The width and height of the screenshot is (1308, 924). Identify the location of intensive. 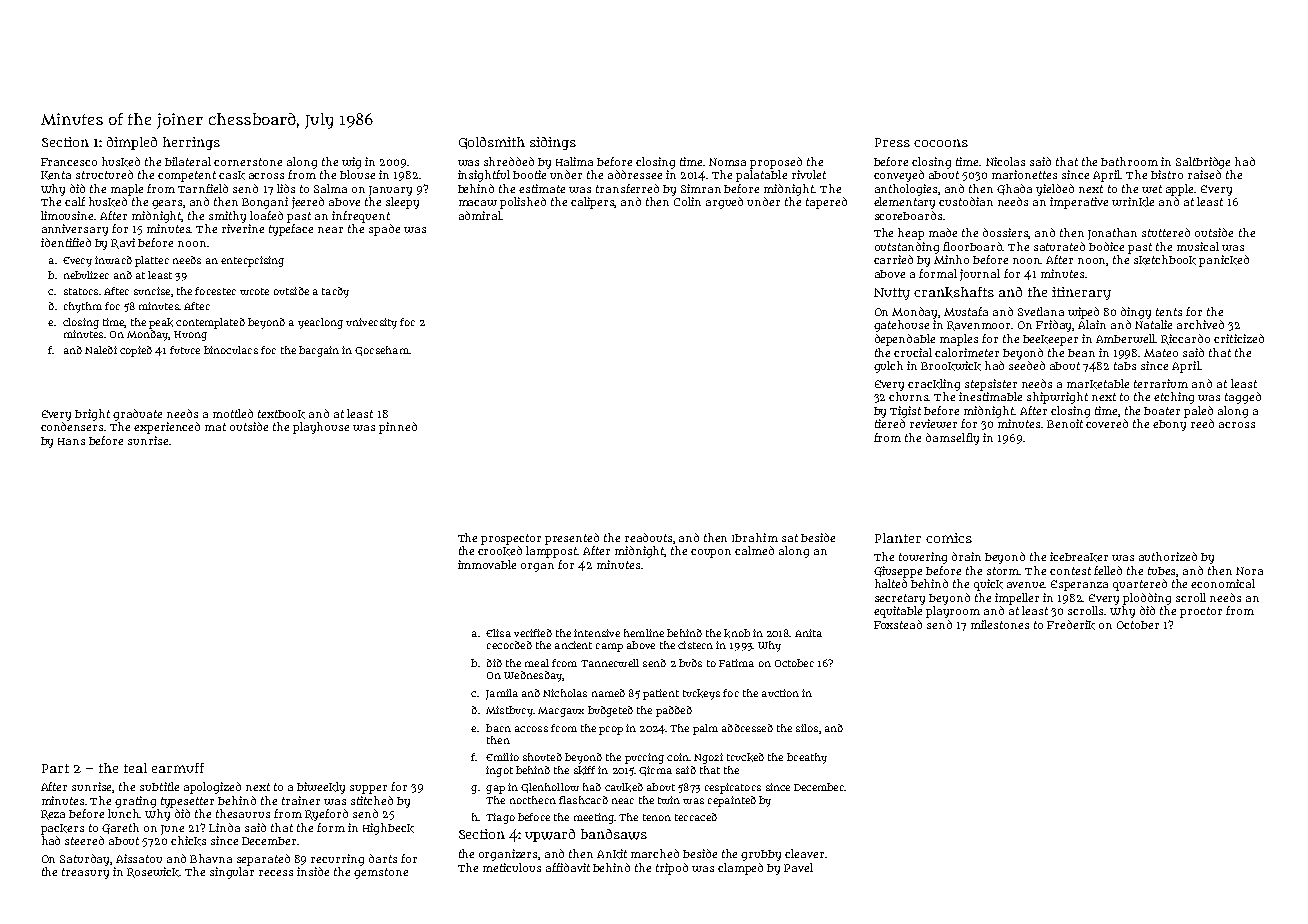
(597, 633).
